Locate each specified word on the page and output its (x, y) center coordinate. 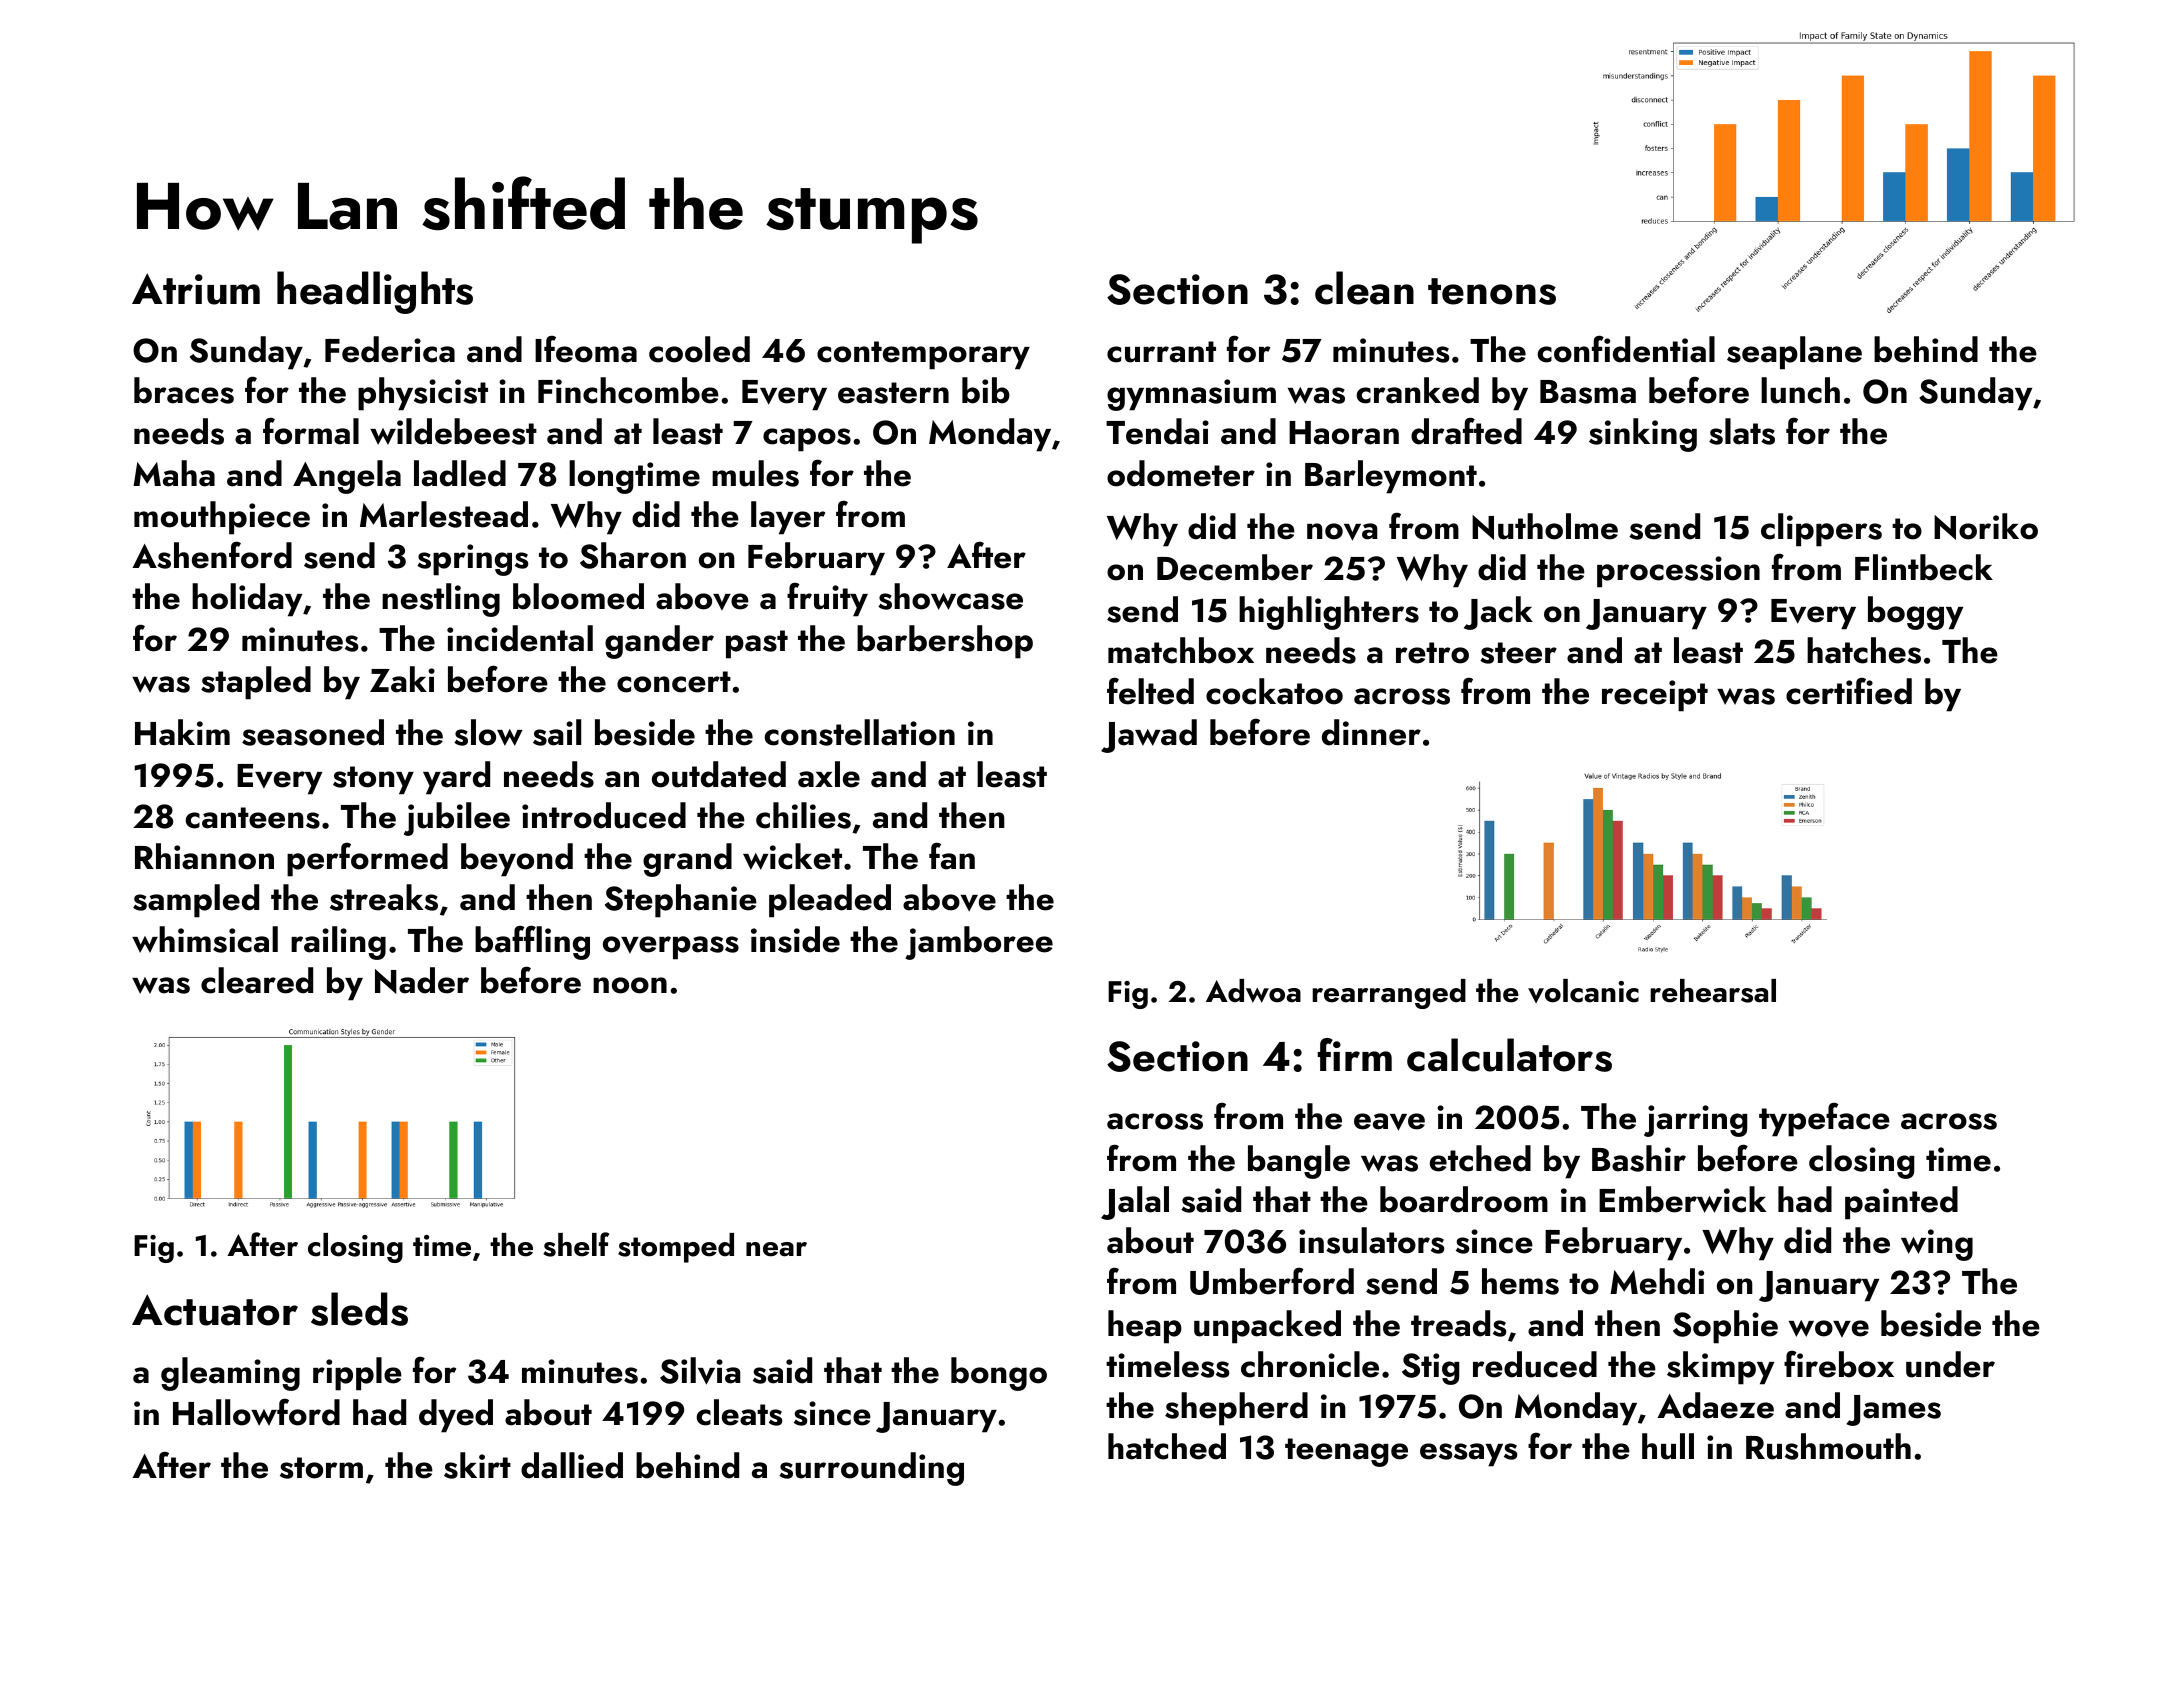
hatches (1864, 650)
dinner (1371, 732)
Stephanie (681, 901)
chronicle (1310, 1364)
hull (1668, 1446)
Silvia (700, 1371)
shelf (576, 1244)
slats (1742, 431)
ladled (460, 473)
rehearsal (1713, 991)
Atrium (196, 289)
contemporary (923, 355)
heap (1145, 1327)
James (1893, 1410)
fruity (827, 599)
